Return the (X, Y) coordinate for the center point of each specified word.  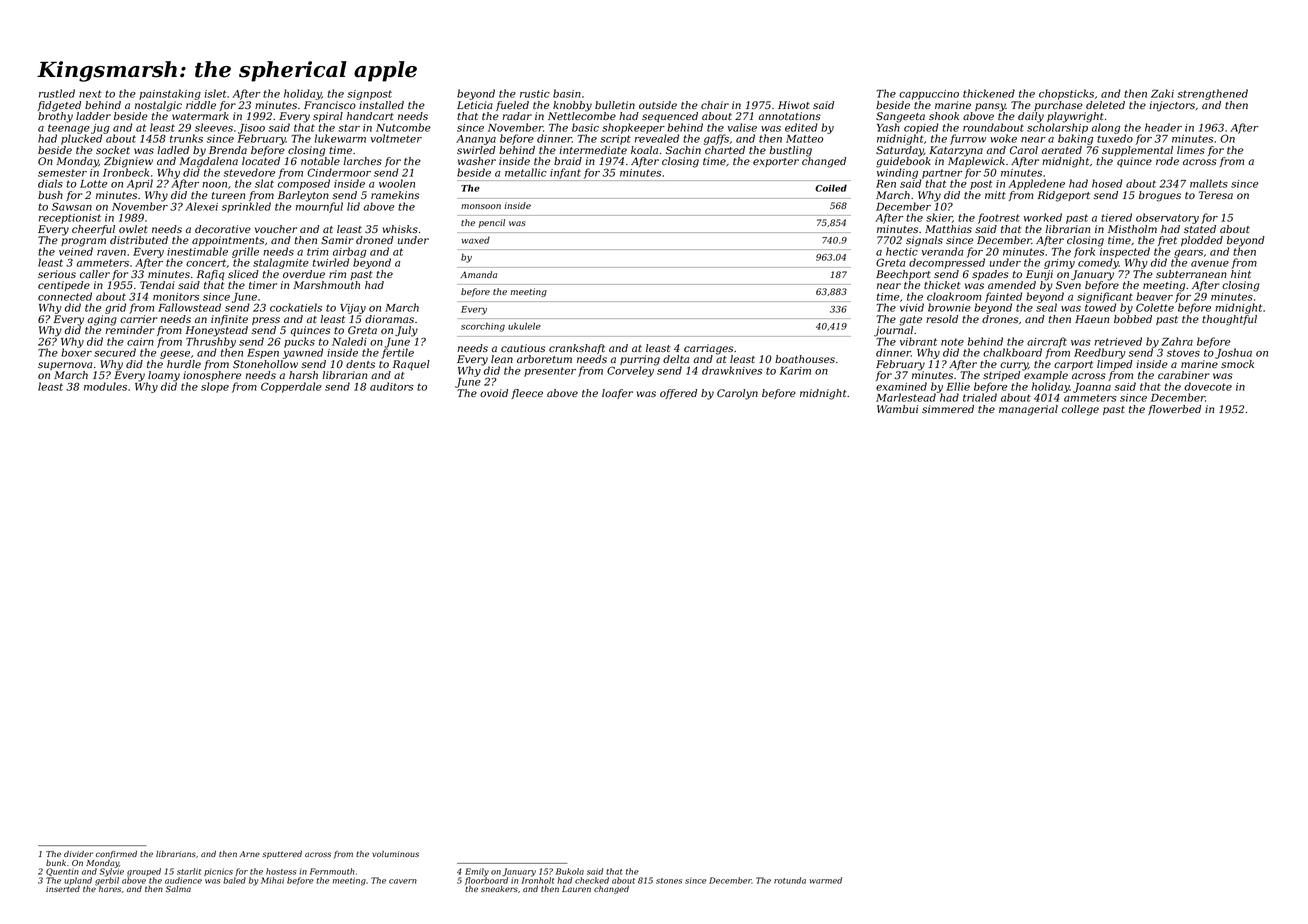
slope (215, 387)
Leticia (475, 105)
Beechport (903, 275)
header (1163, 127)
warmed (825, 880)
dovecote (1208, 386)
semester (62, 173)
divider (78, 854)
